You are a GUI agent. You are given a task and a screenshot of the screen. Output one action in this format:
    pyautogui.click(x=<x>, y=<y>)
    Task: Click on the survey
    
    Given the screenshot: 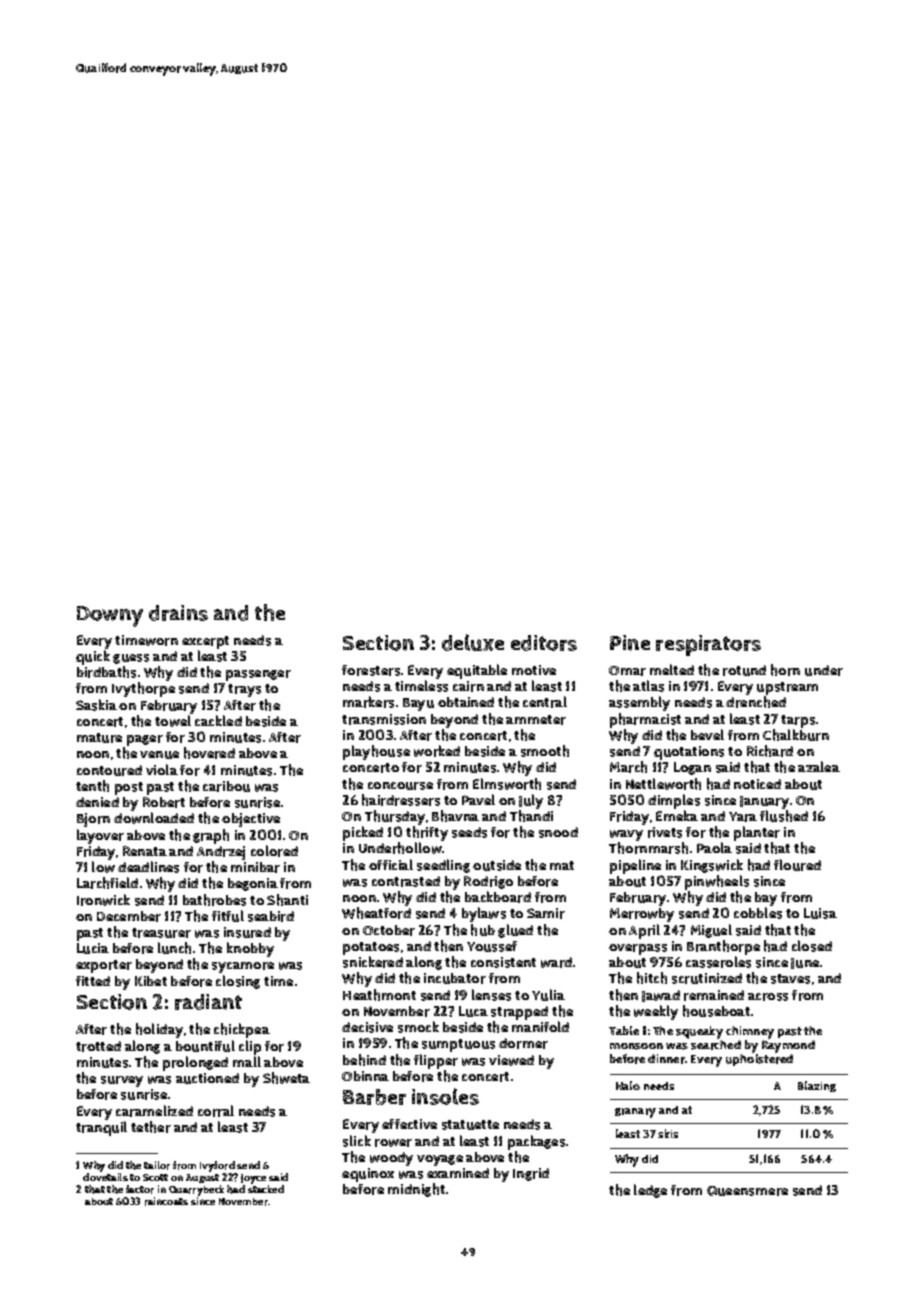 What is the action you would take?
    pyautogui.click(x=122, y=1081)
